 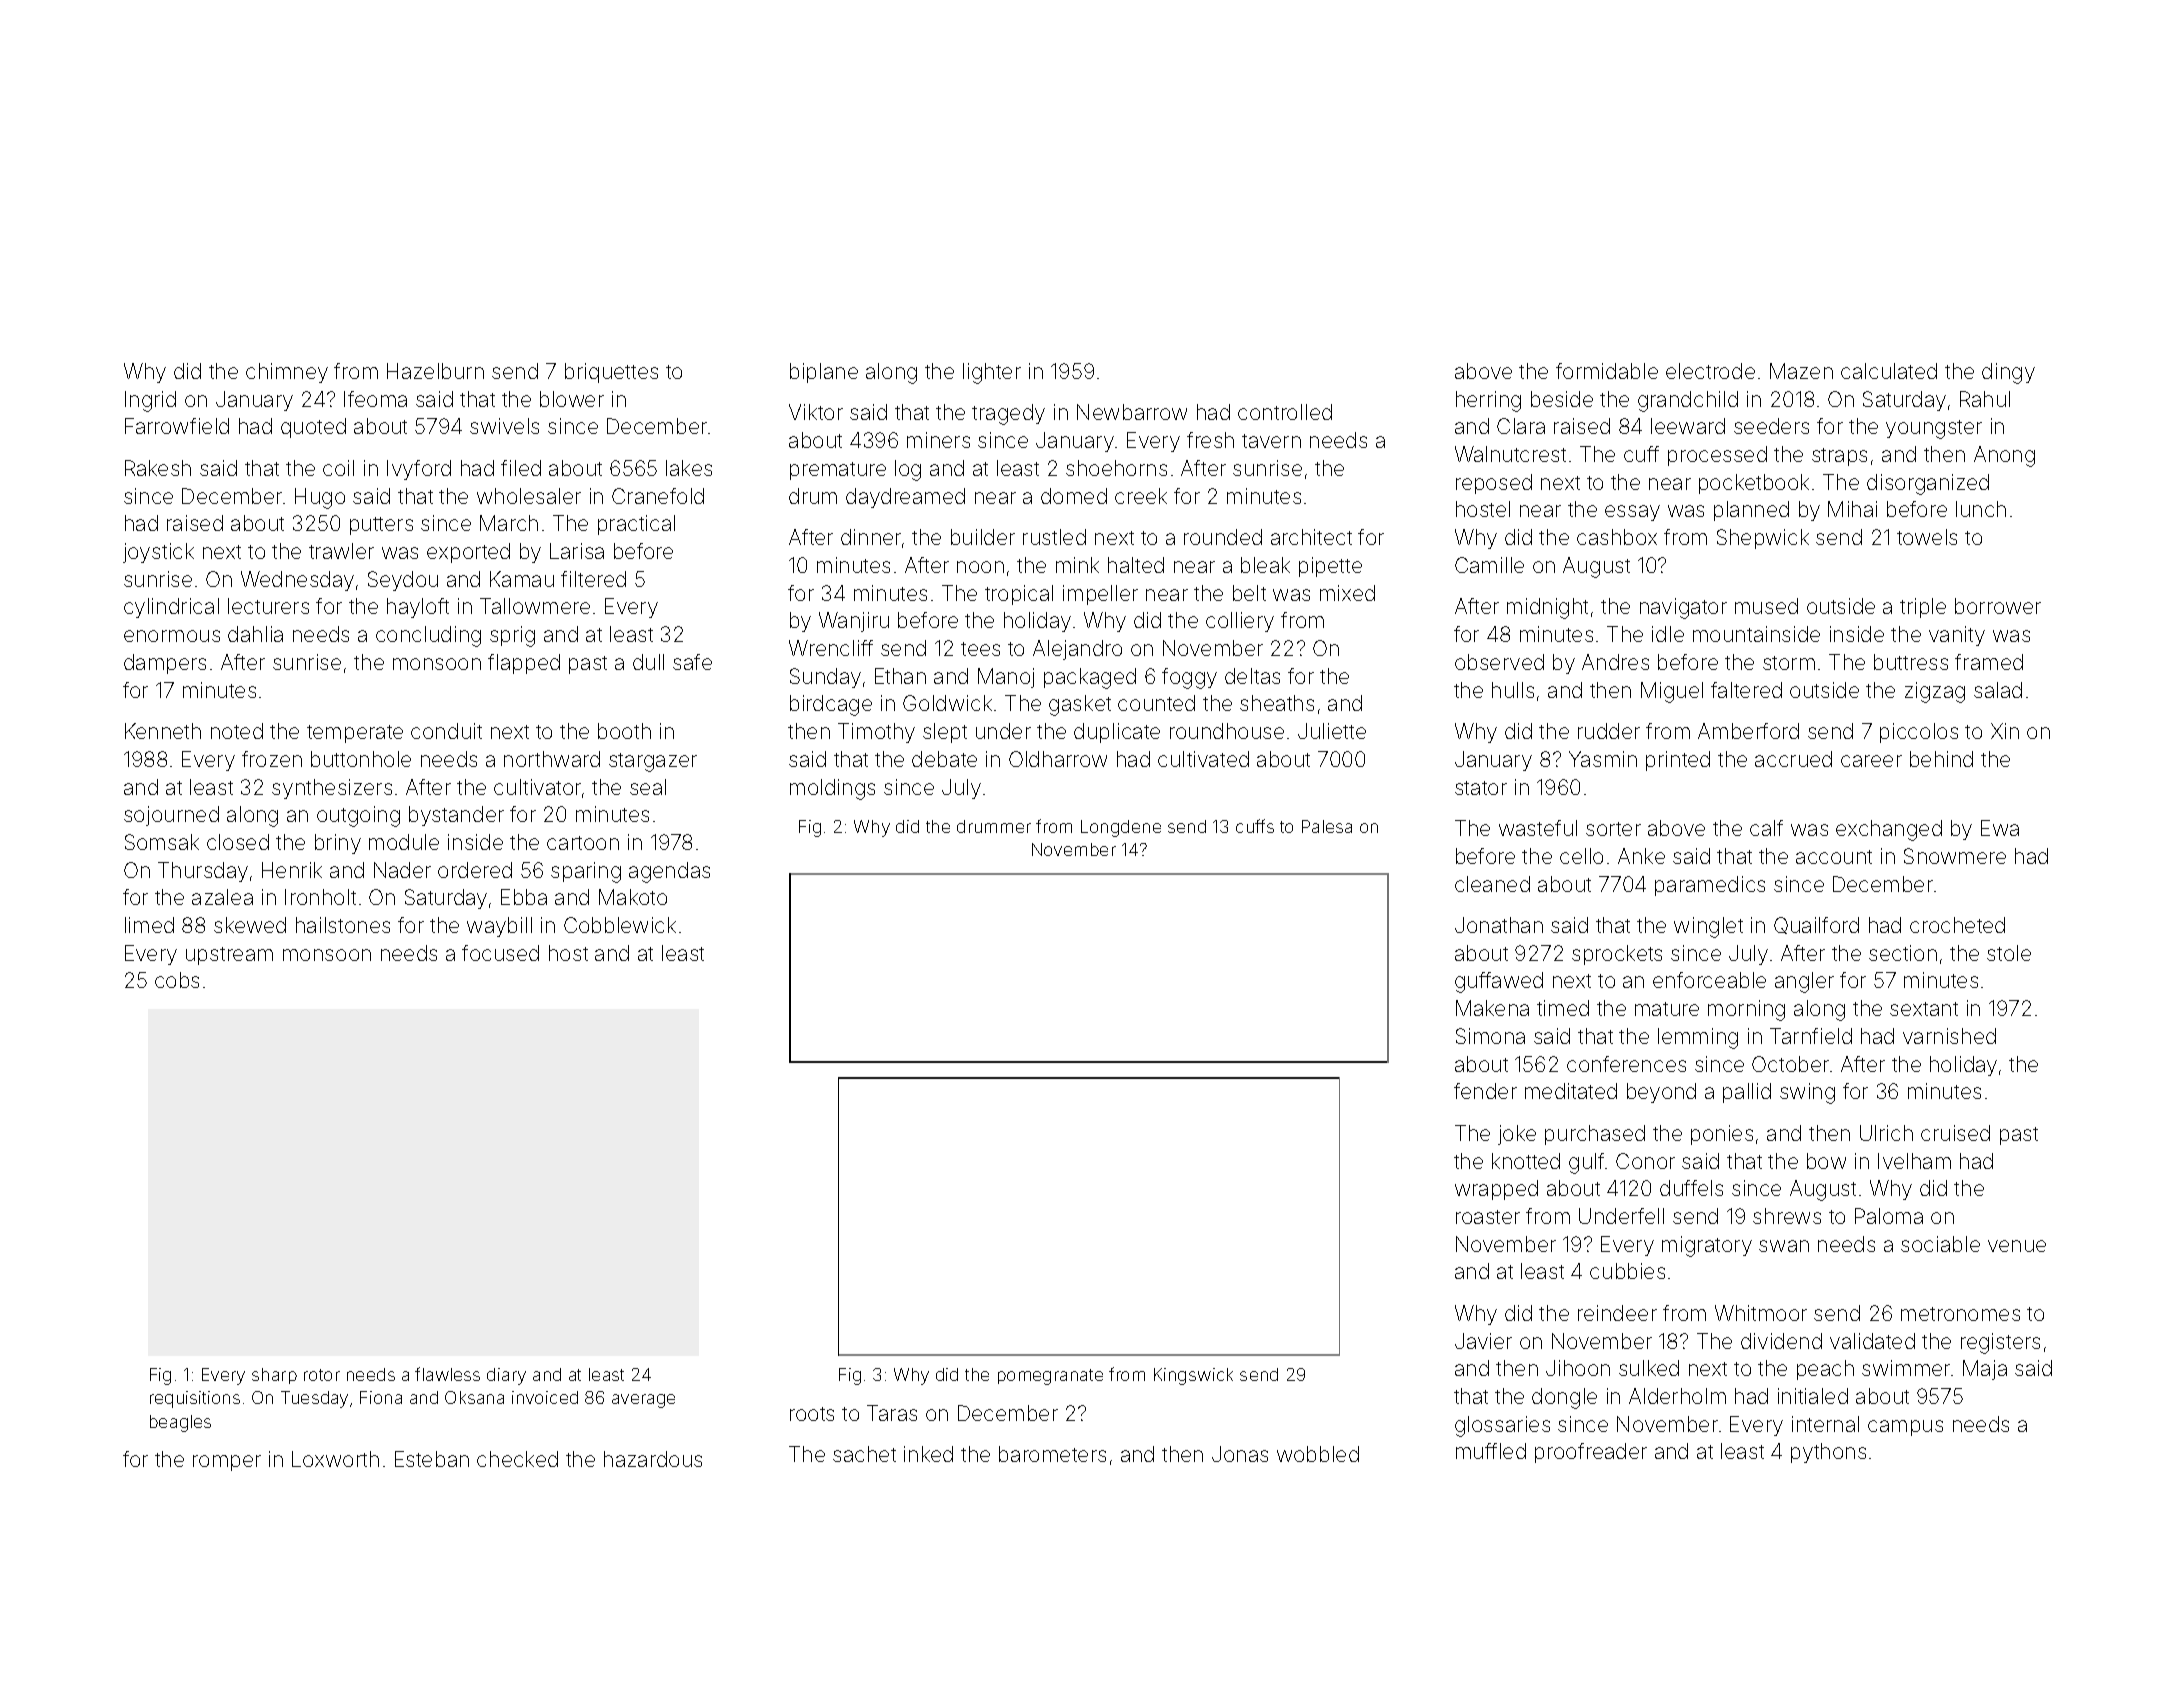 What do you see at coordinates (2017, 1246) in the screenshot?
I see `venue` at bounding box center [2017, 1246].
